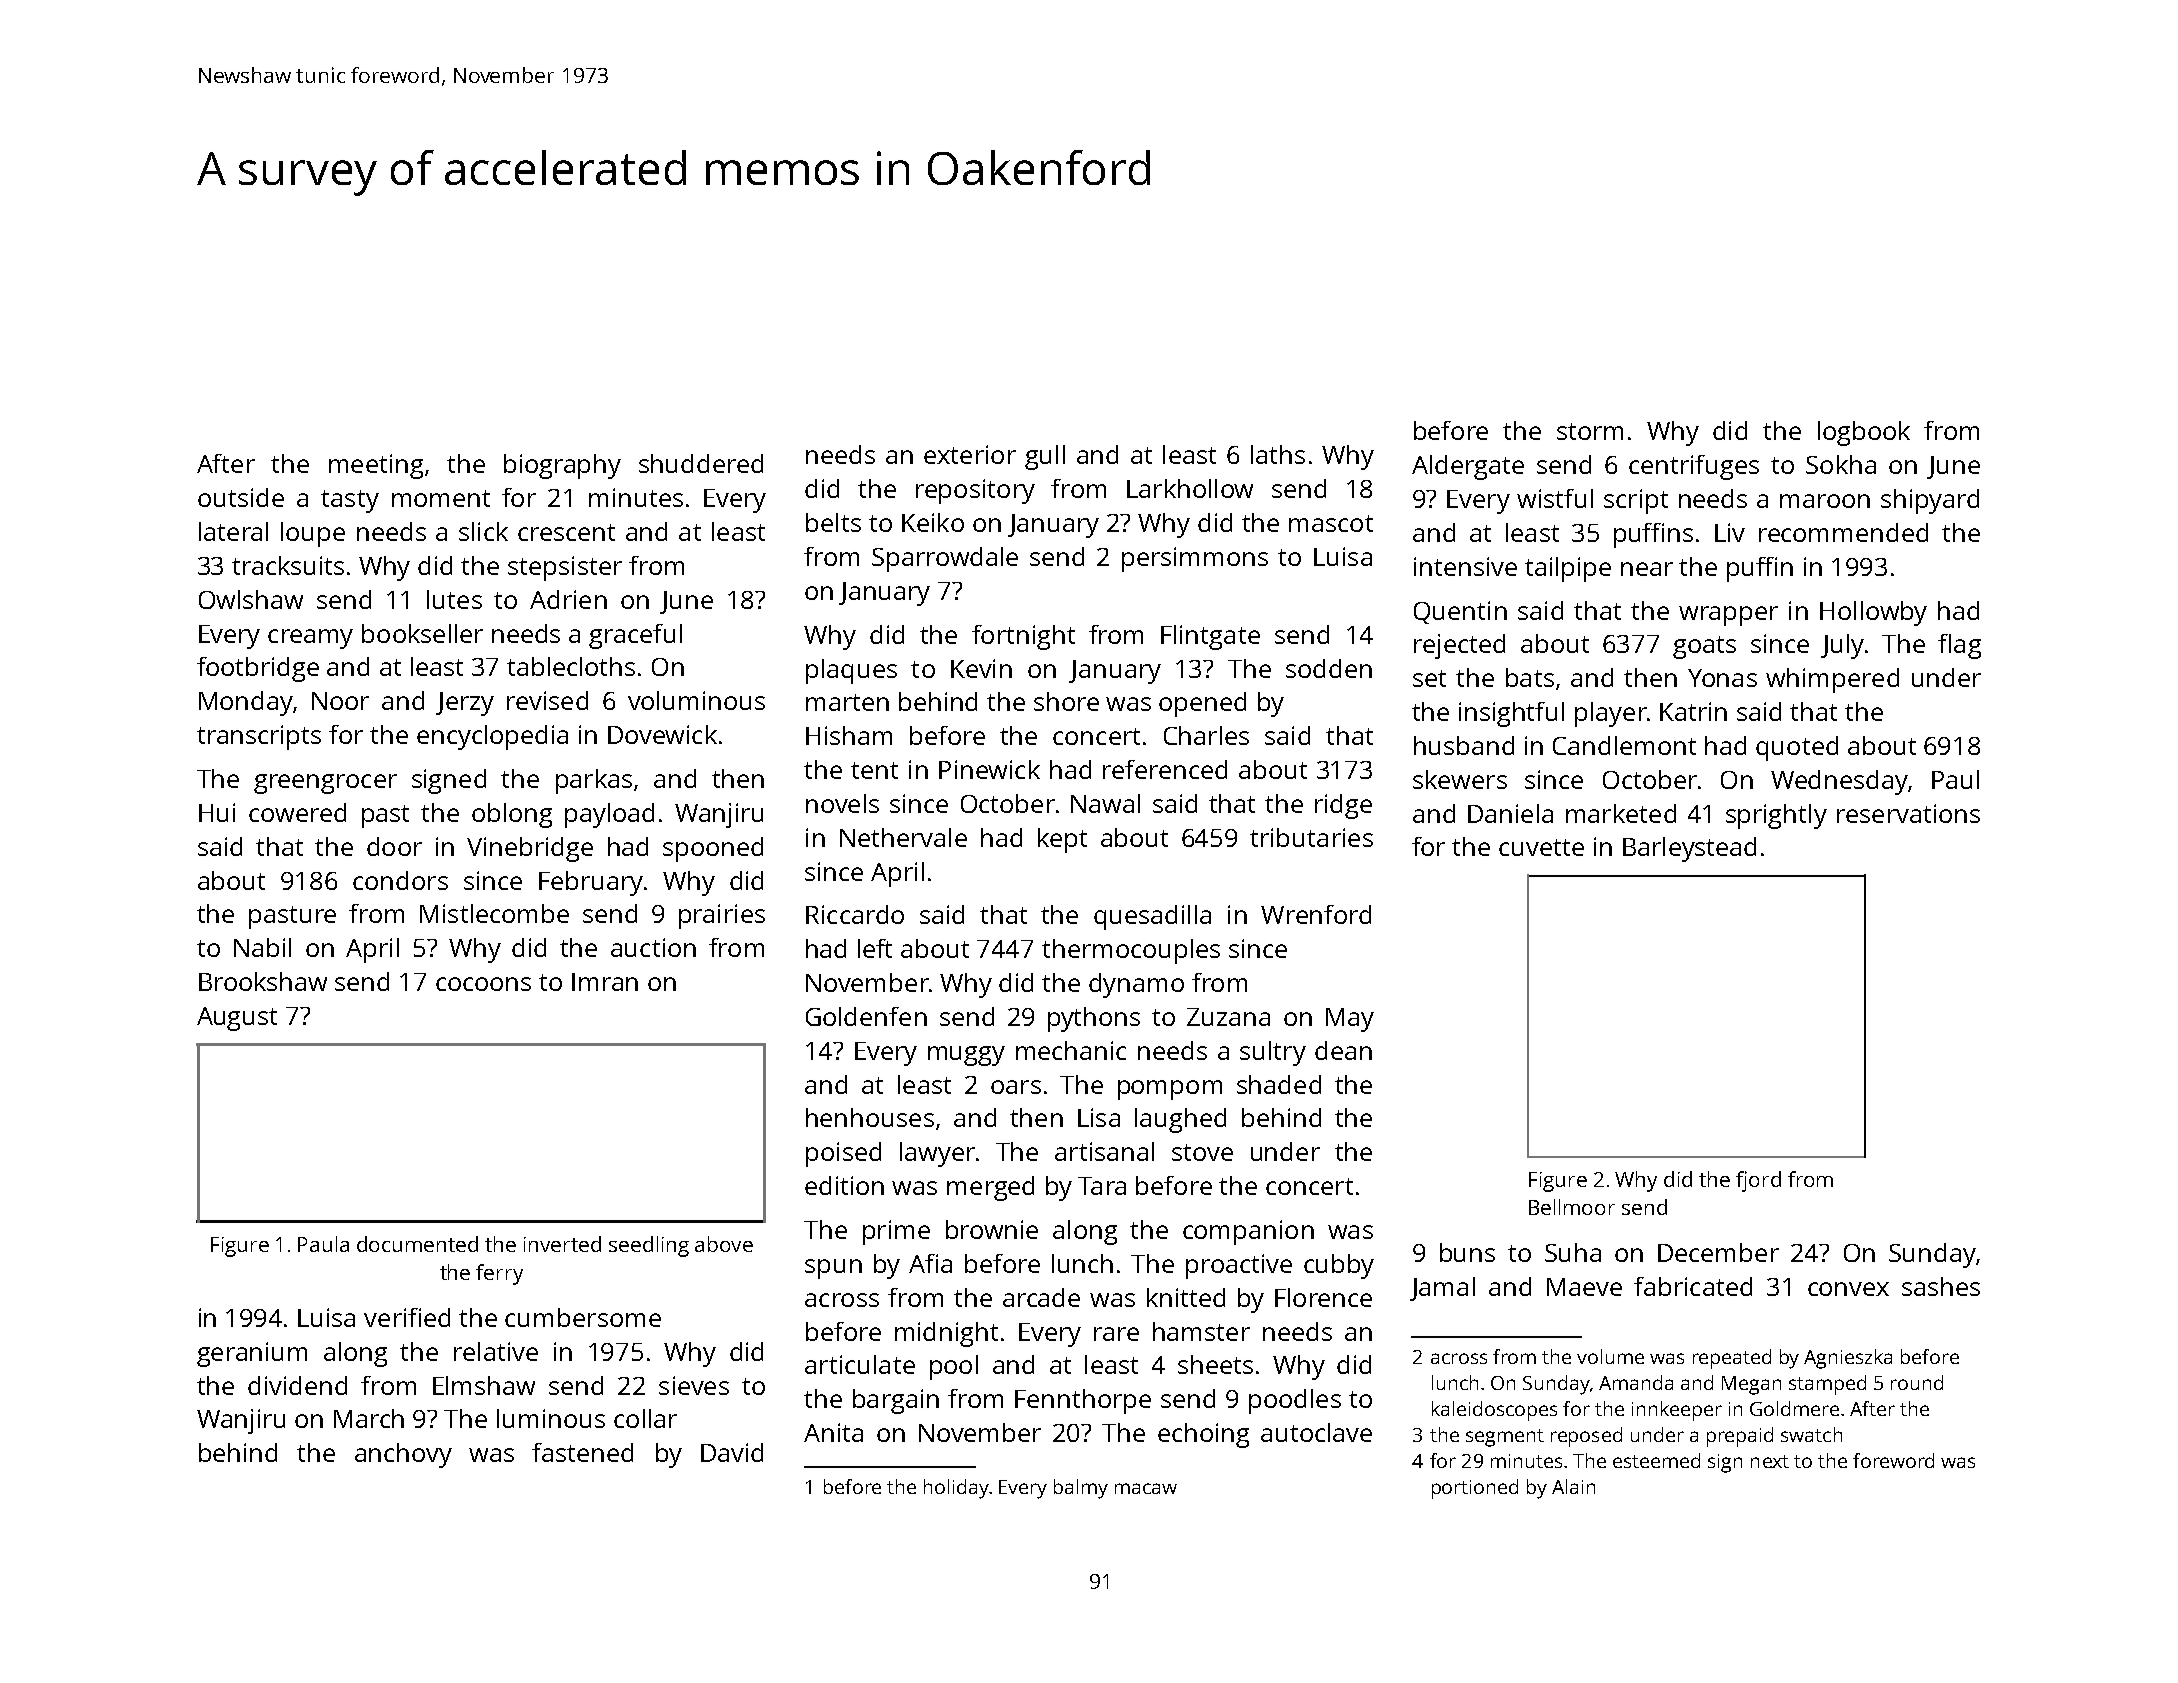  Describe the element at coordinates (1045, 457) in the image. I see `gull` at that location.
